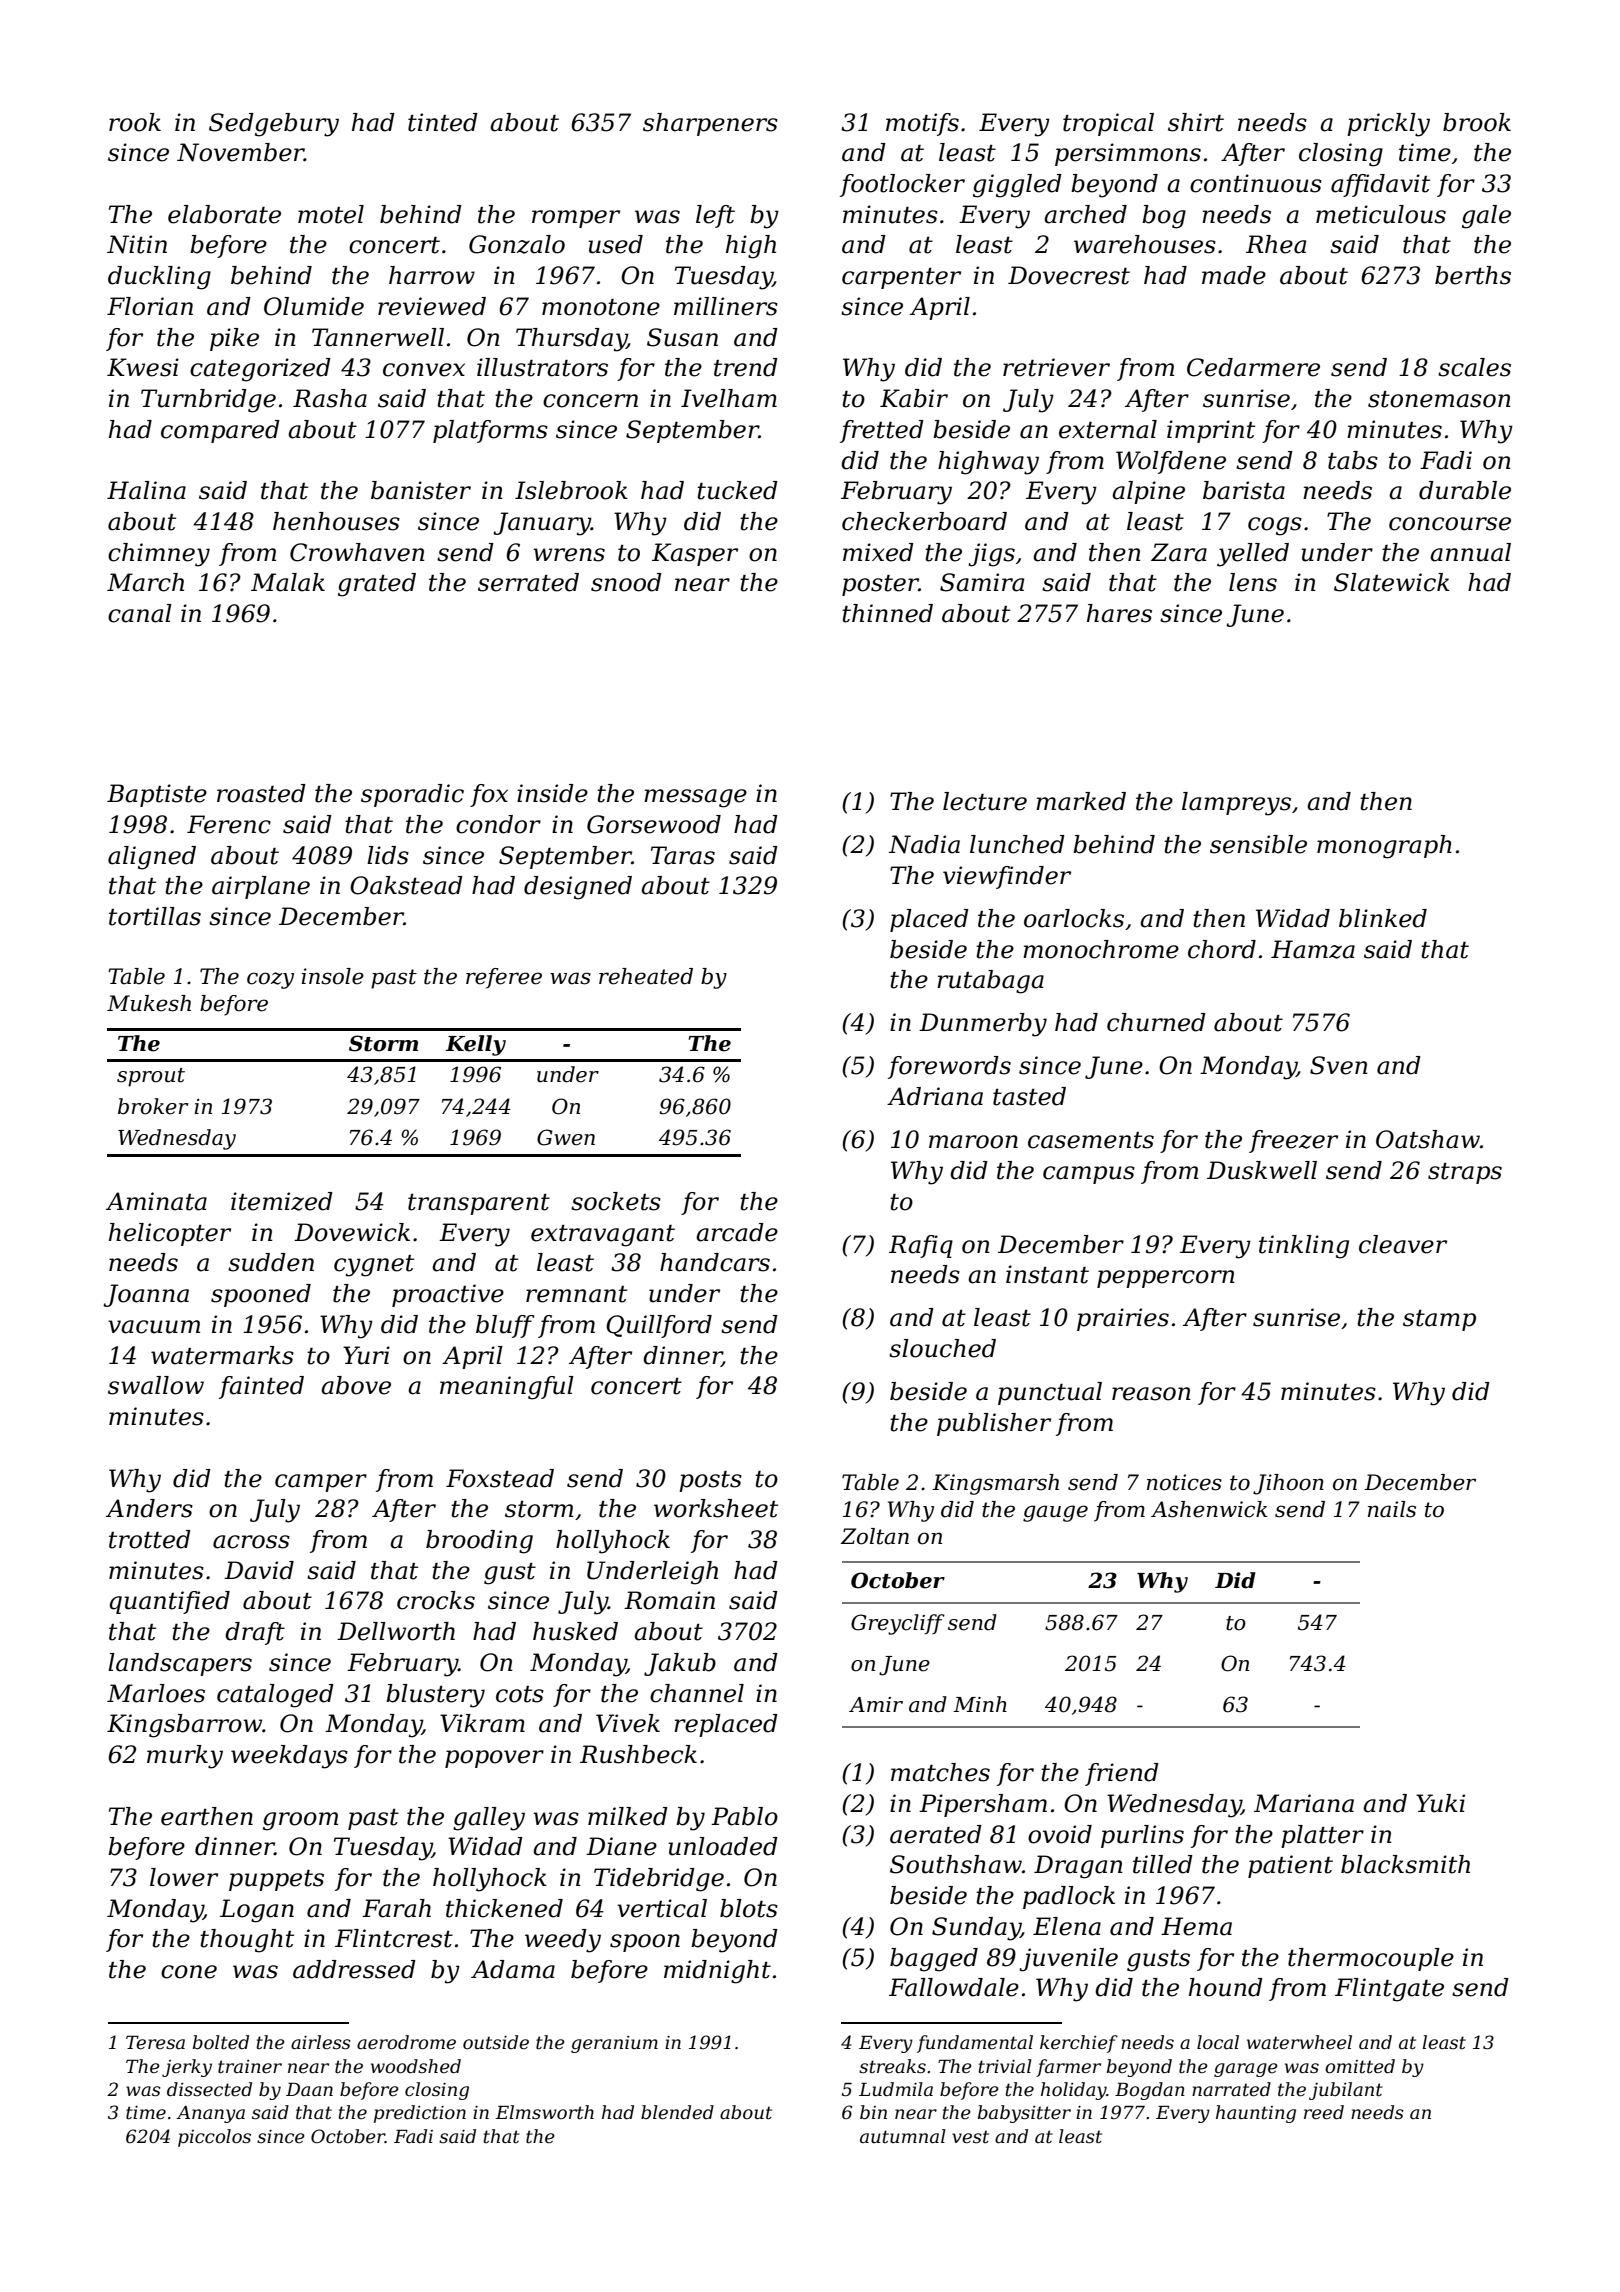 This screenshot has width=1620, height=2292. I want to click on trivial, so click(1005, 2066).
